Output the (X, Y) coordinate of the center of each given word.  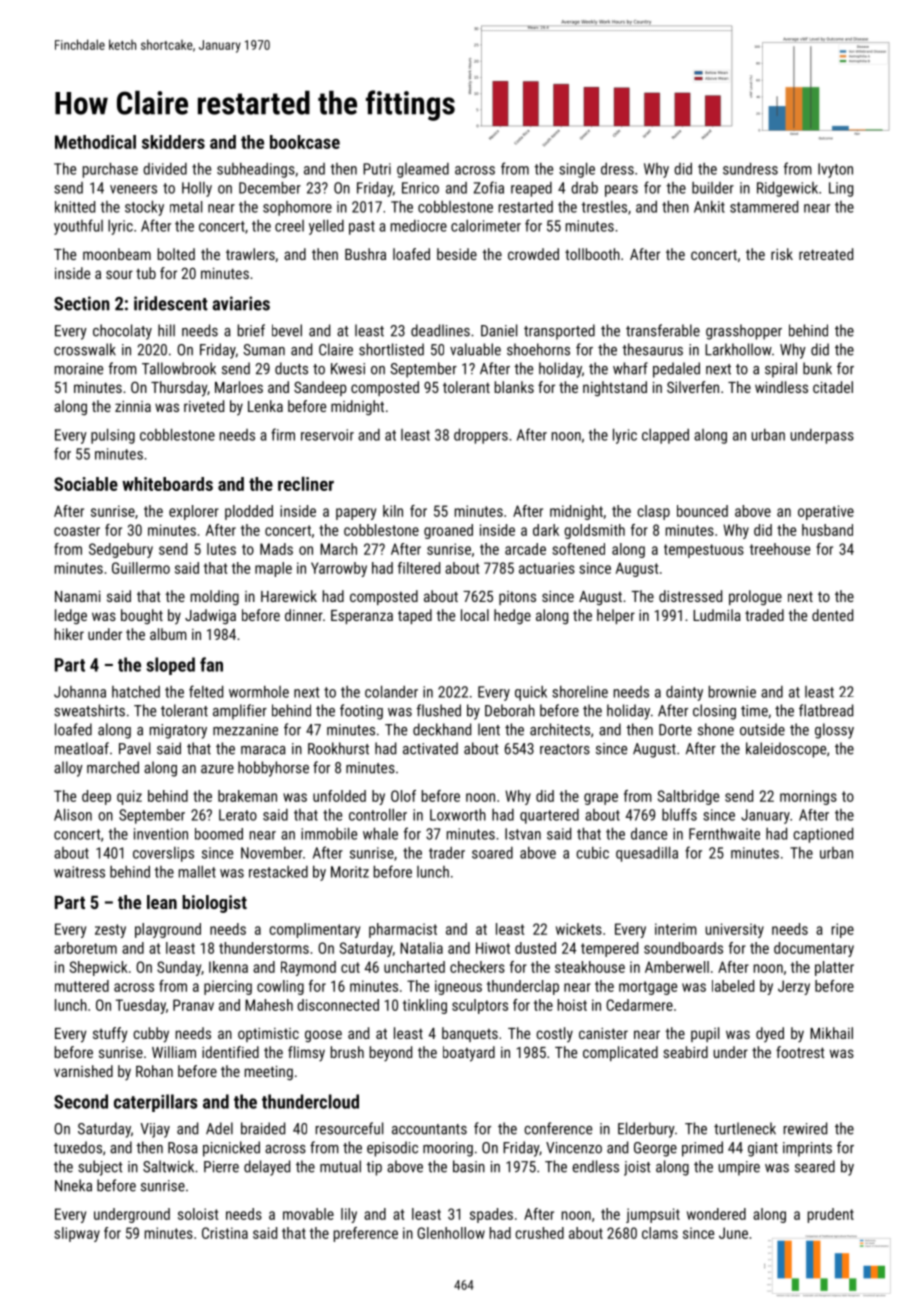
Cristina (225, 1233)
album (168, 634)
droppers (481, 436)
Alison (73, 814)
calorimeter (486, 226)
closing (714, 712)
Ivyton (835, 170)
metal (186, 207)
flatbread (826, 710)
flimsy (306, 1054)
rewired (805, 1128)
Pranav (193, 1005)
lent (489, 729)
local (475, 615)
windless (781, 387)
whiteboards (167, 484)
